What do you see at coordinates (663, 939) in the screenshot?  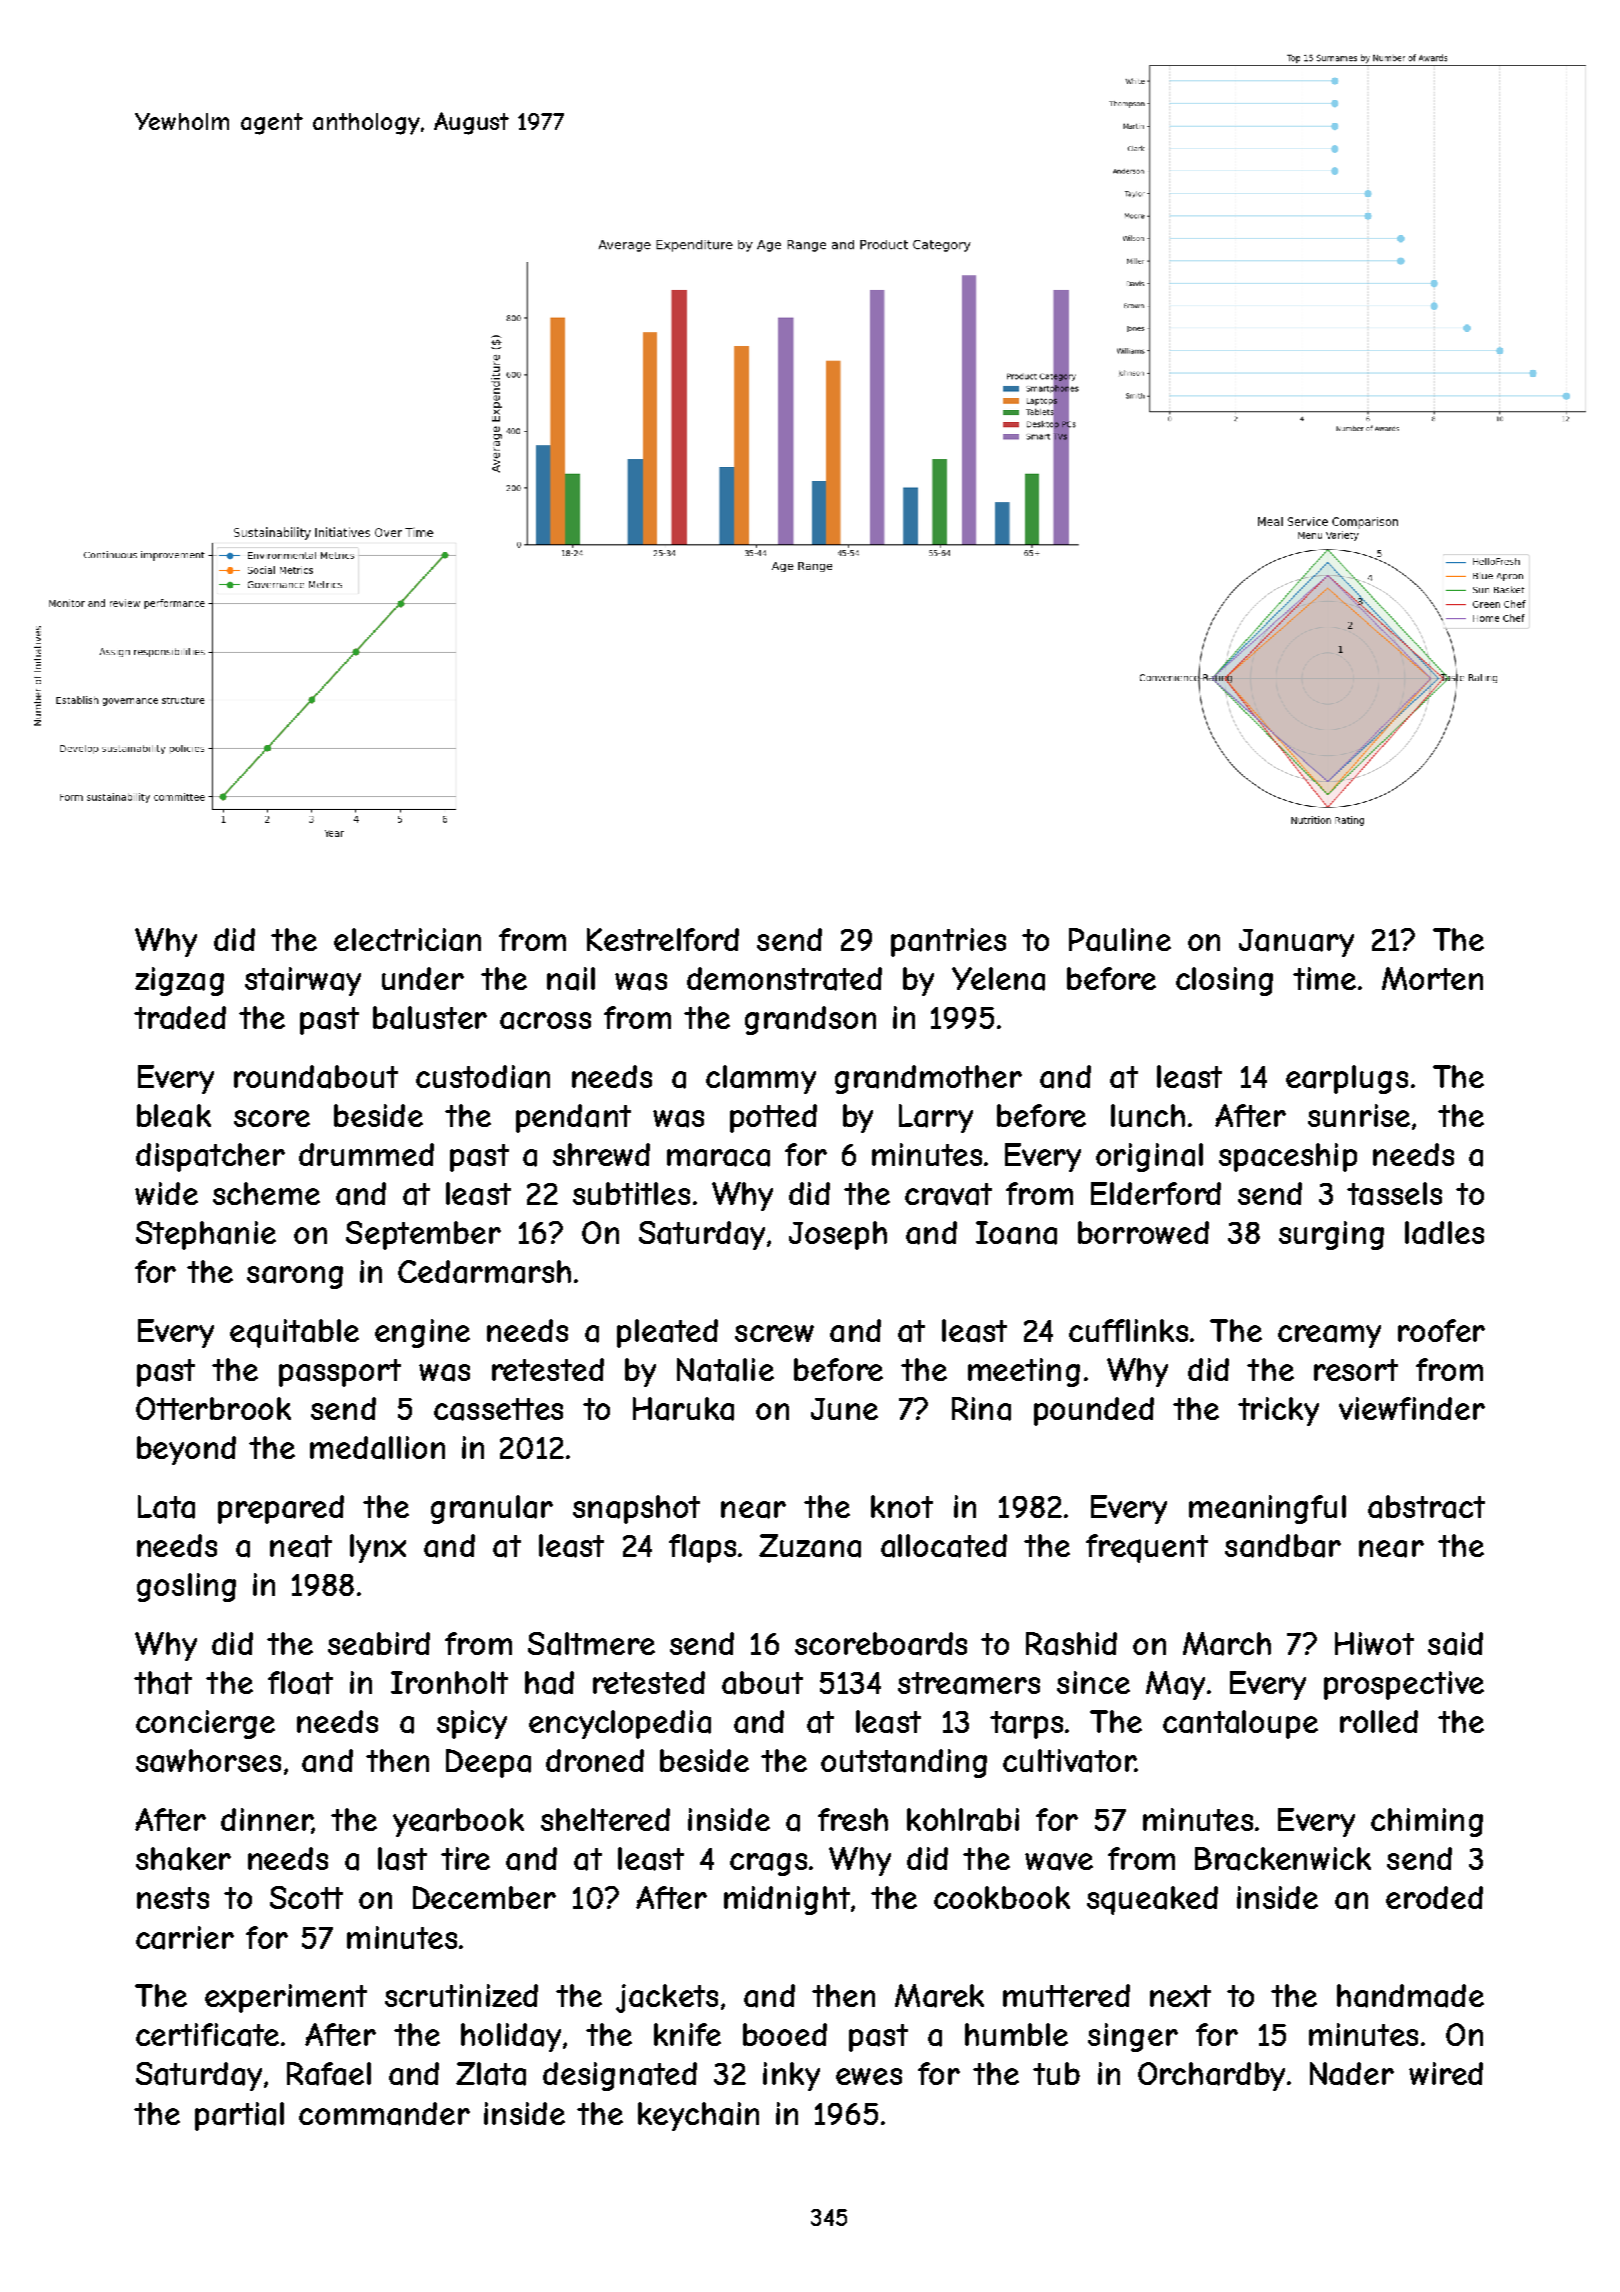 I see `Kestrelford` at bounding box center [663, 939].
